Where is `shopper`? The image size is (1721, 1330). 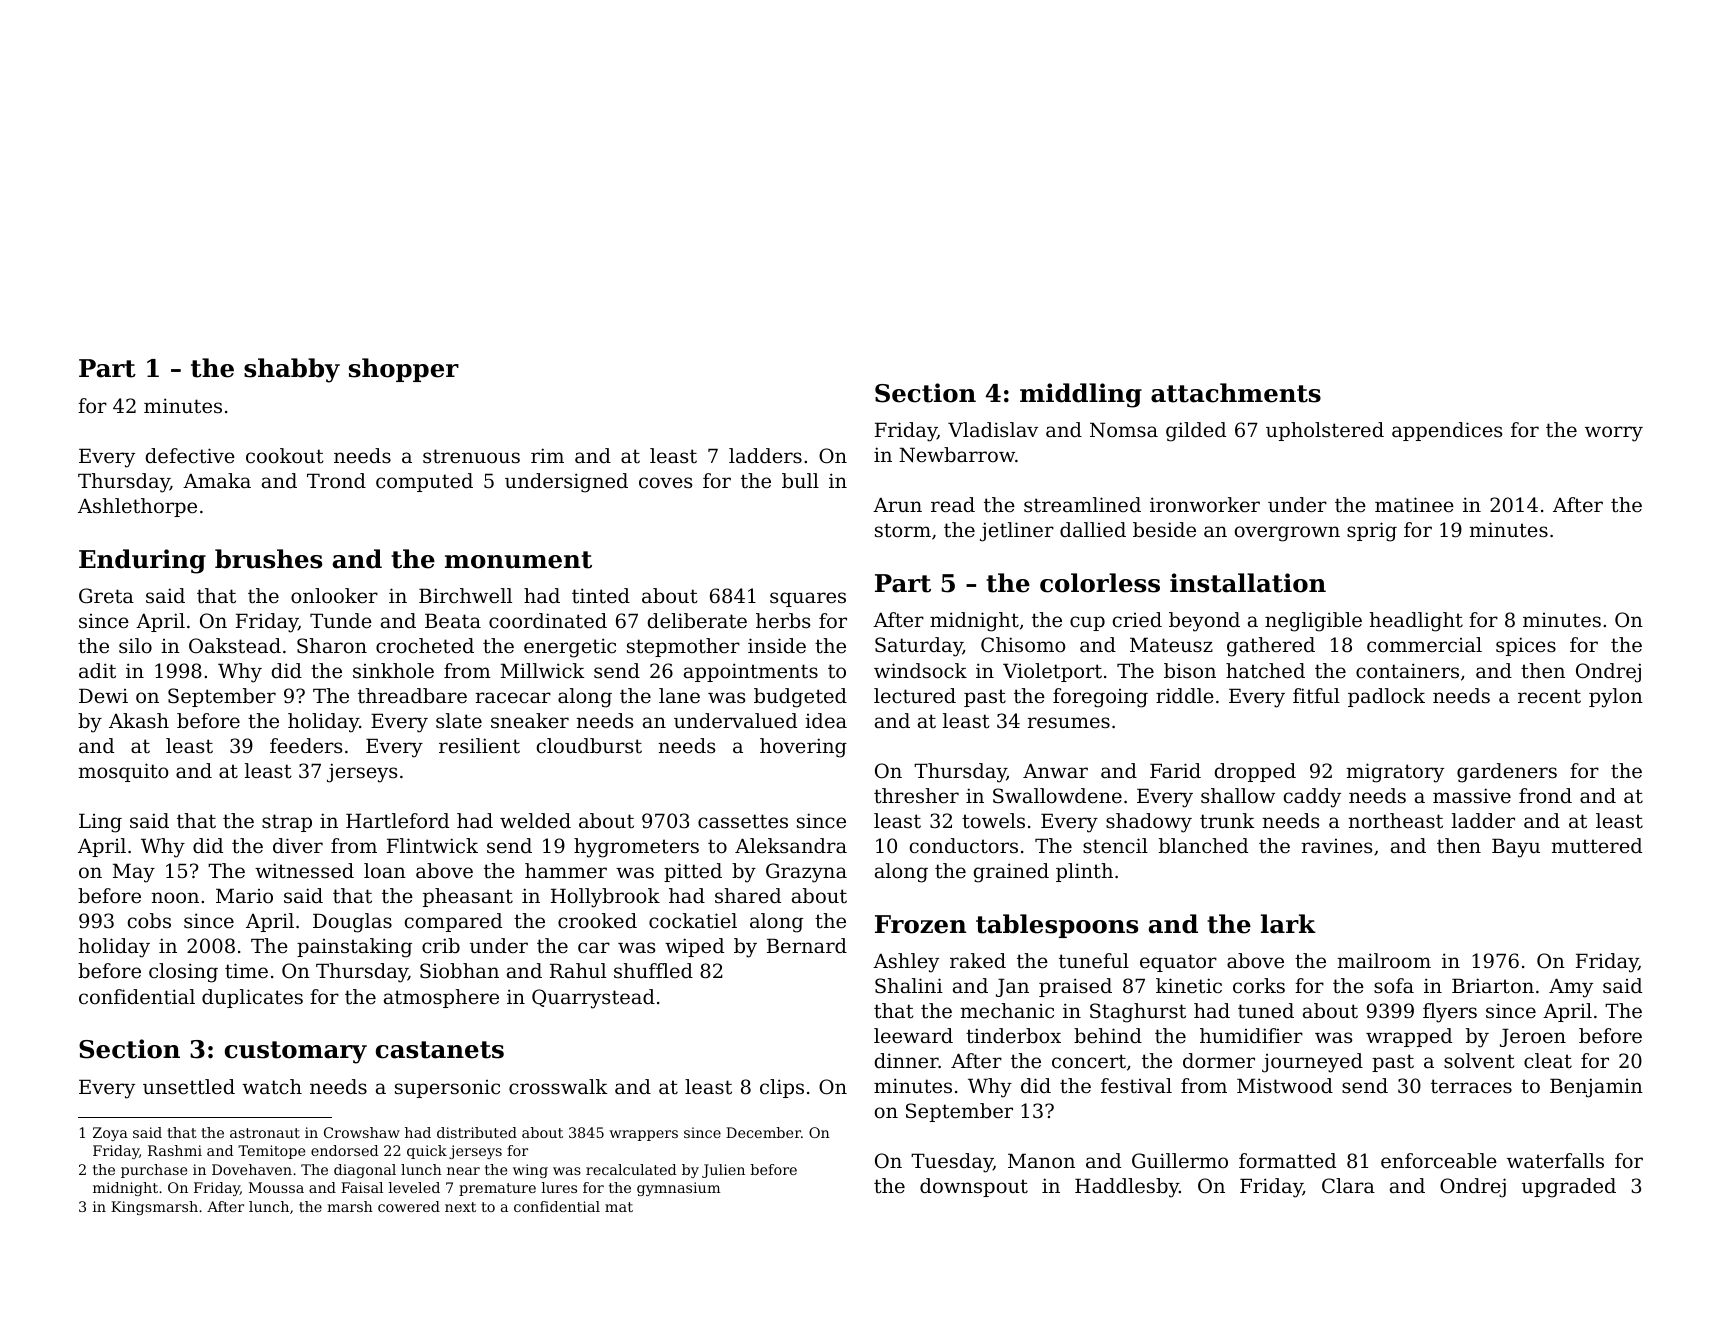 shopper is located at coordinates (404, 370).
